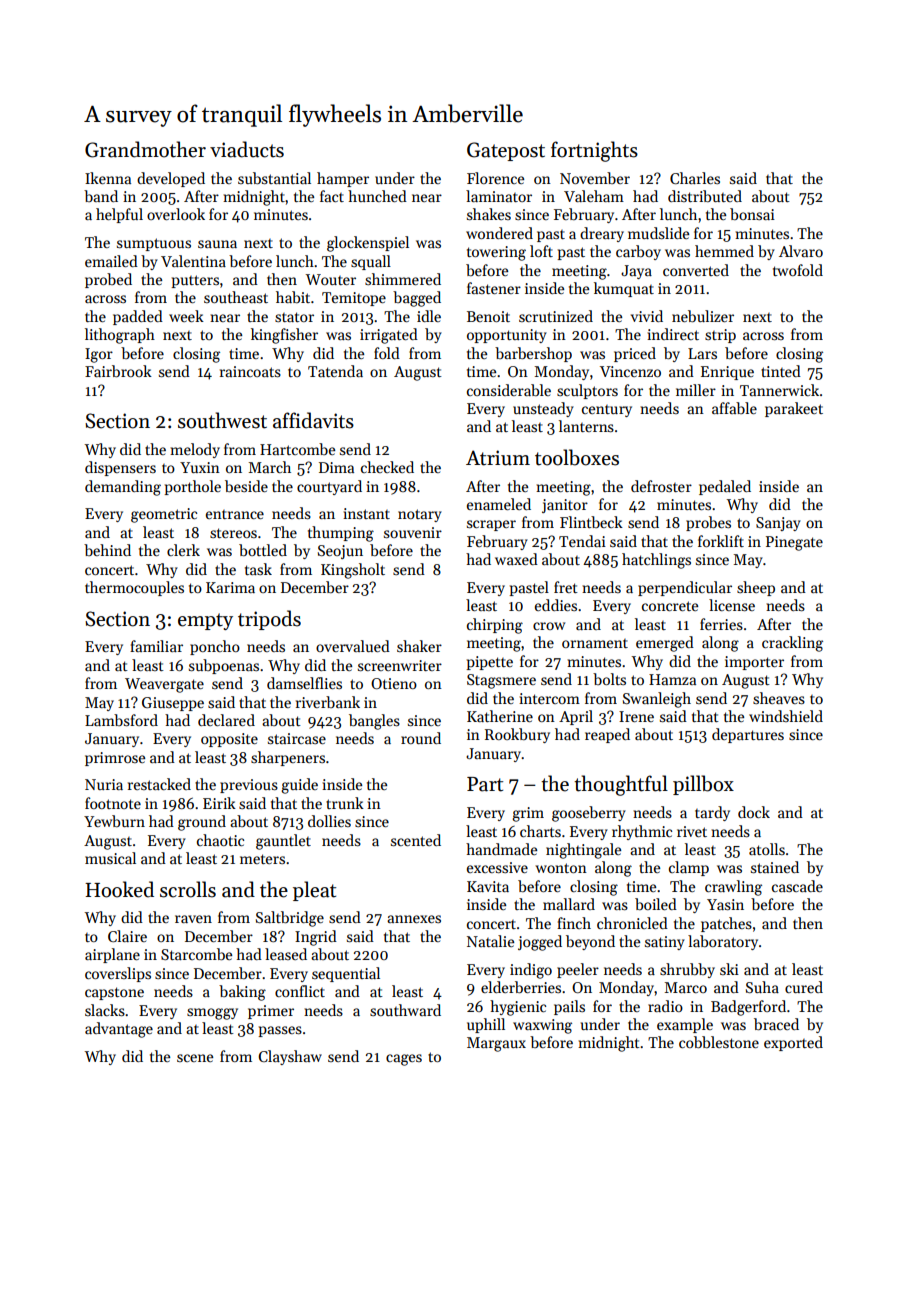 The height and width of the screenshot is (1316, 908). What do you see at coordinates (695, 178) in the screenshot?
I see `Charles` at bounding box center [695, 178].
